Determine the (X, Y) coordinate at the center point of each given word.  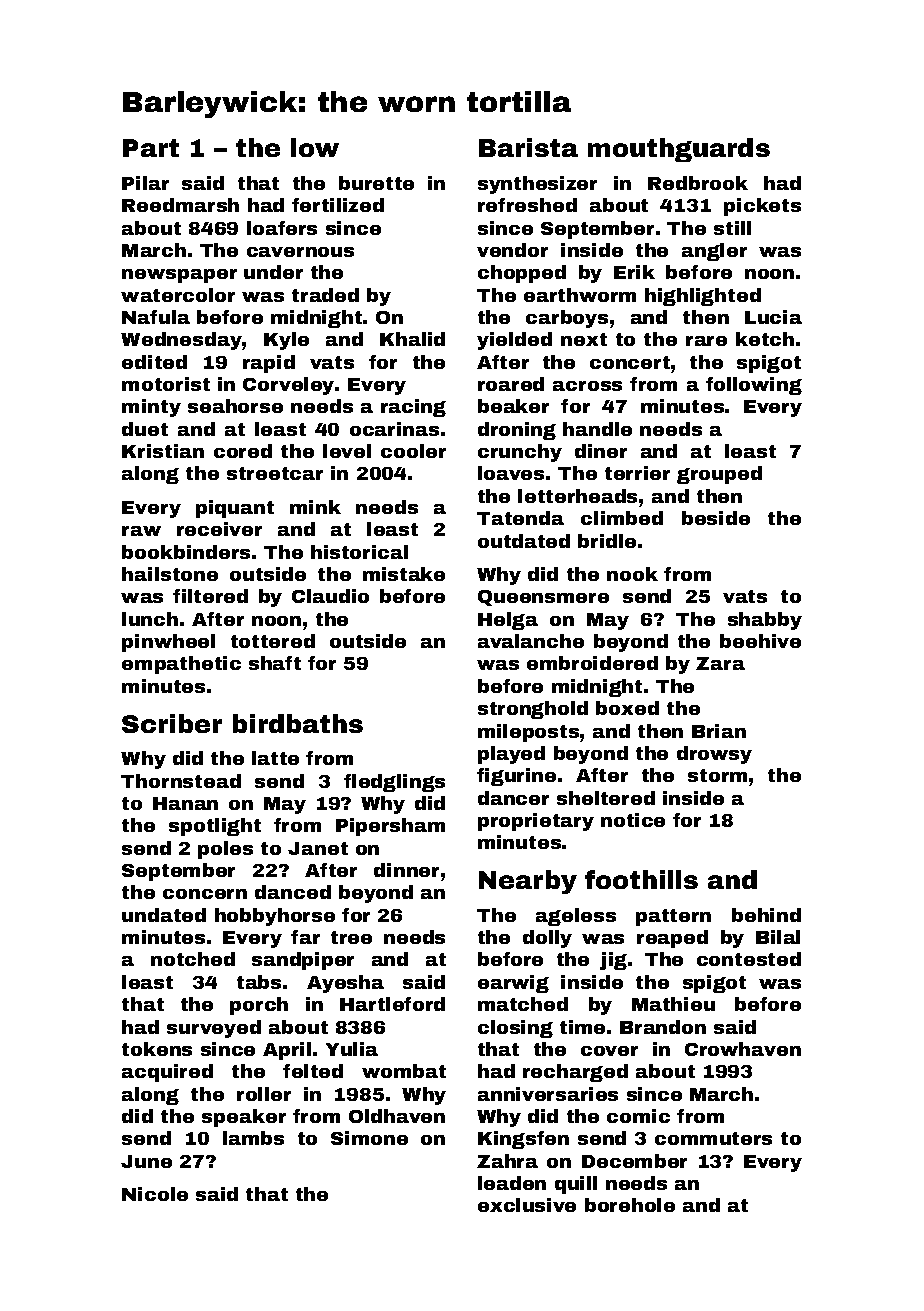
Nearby (528, 882)
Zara (720, 663)
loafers (282, 228)
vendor (512, 250)
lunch (150, 619)
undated (164, 915)
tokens (157, 1049)
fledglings (394, 783)
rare (706, 341)
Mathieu (673, 1004)
